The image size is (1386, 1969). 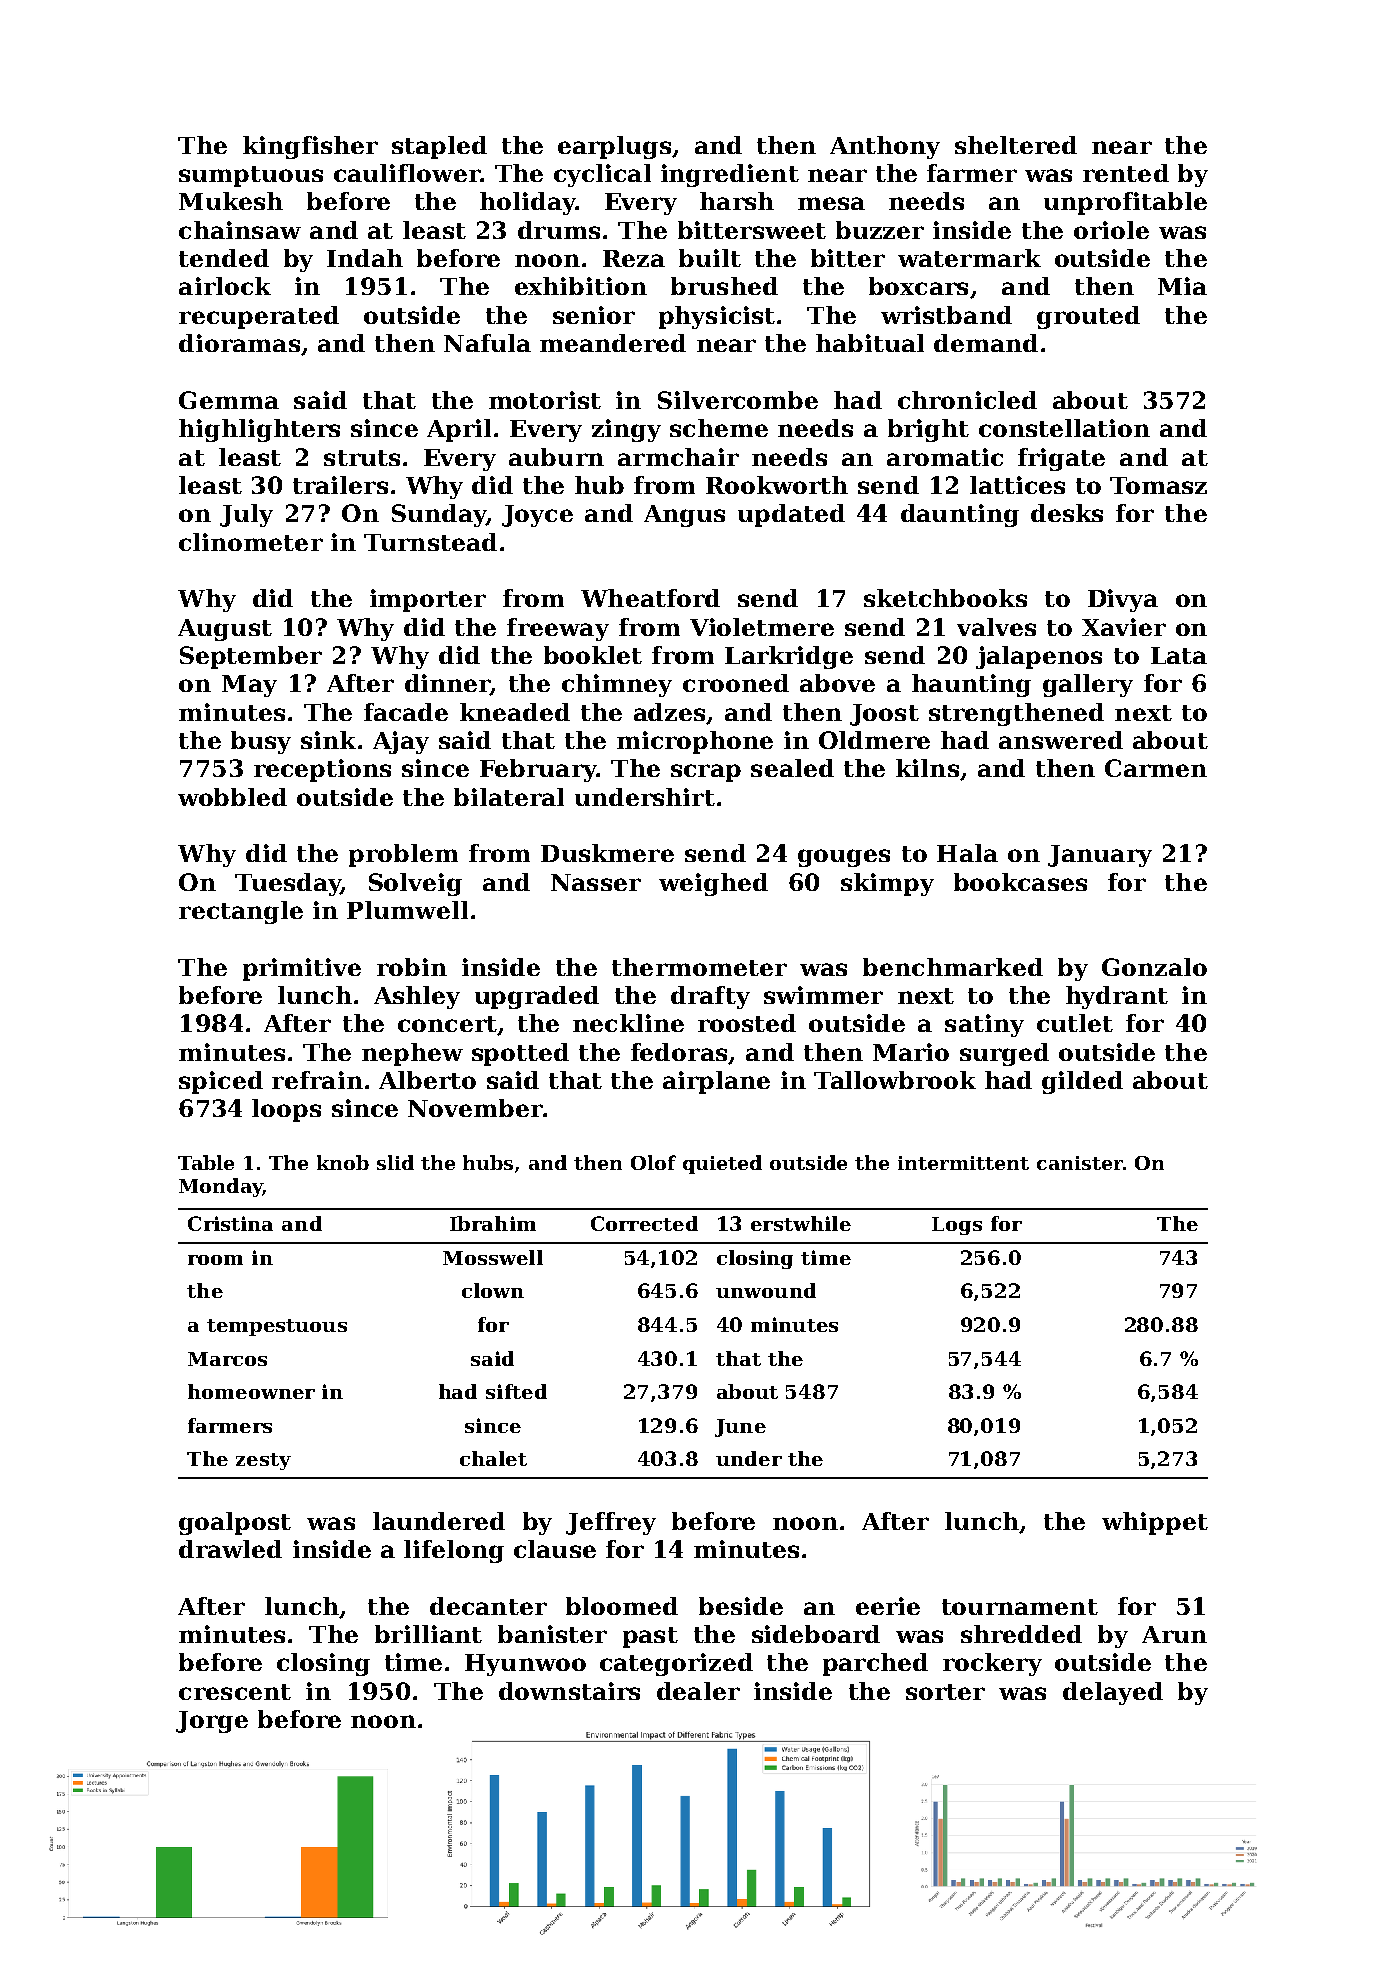 What do you see at coordinates (317, 1080) in the screenshot?
I see `refrain` at bounding box center [317, 1080].
